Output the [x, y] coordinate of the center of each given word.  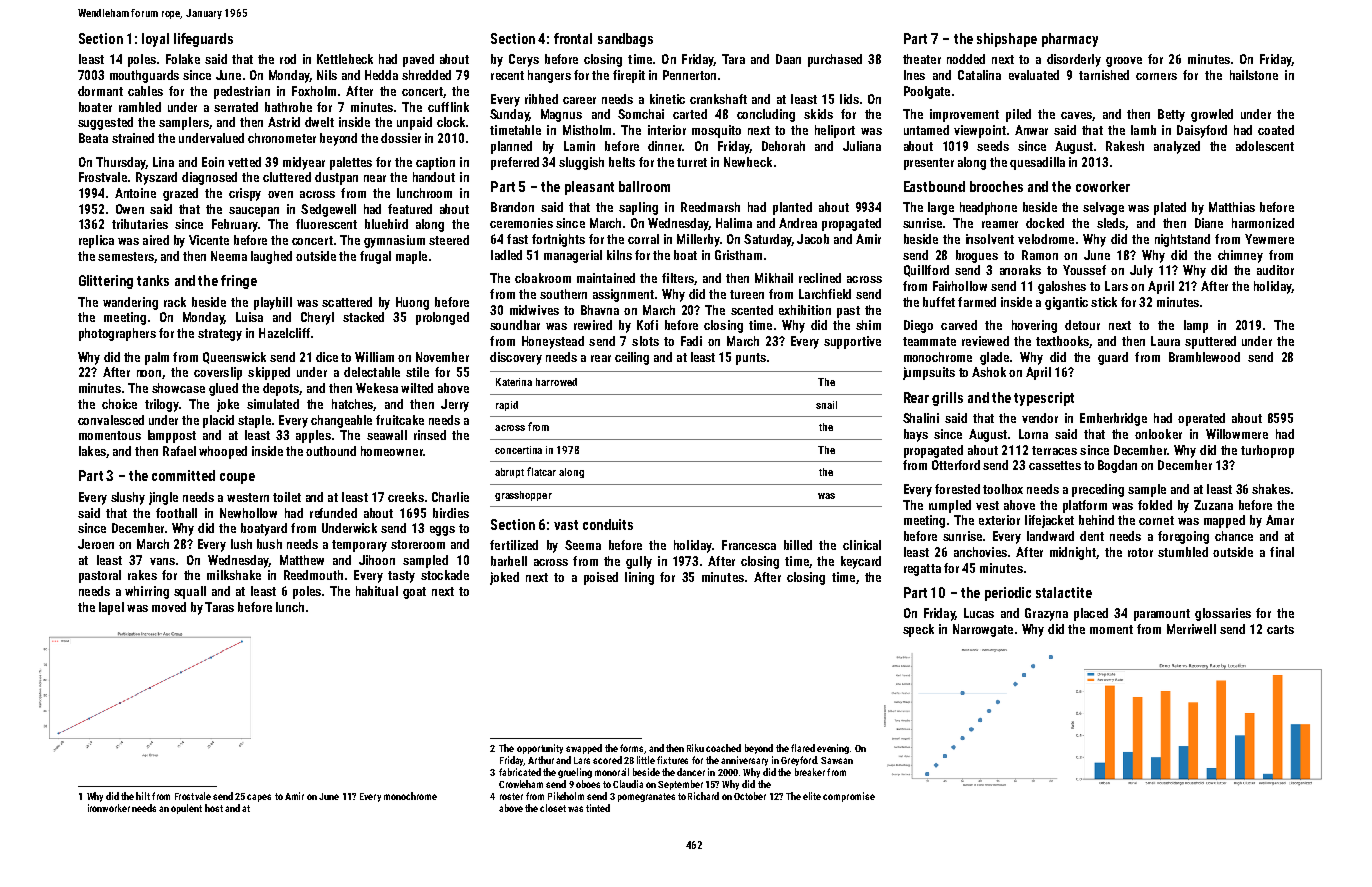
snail [826, 405]
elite [812, 796]
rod [288, 59]
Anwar [1031, 130]
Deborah [783, 146]
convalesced [111, 420]
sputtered [1210, 342]
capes [259, 798]
